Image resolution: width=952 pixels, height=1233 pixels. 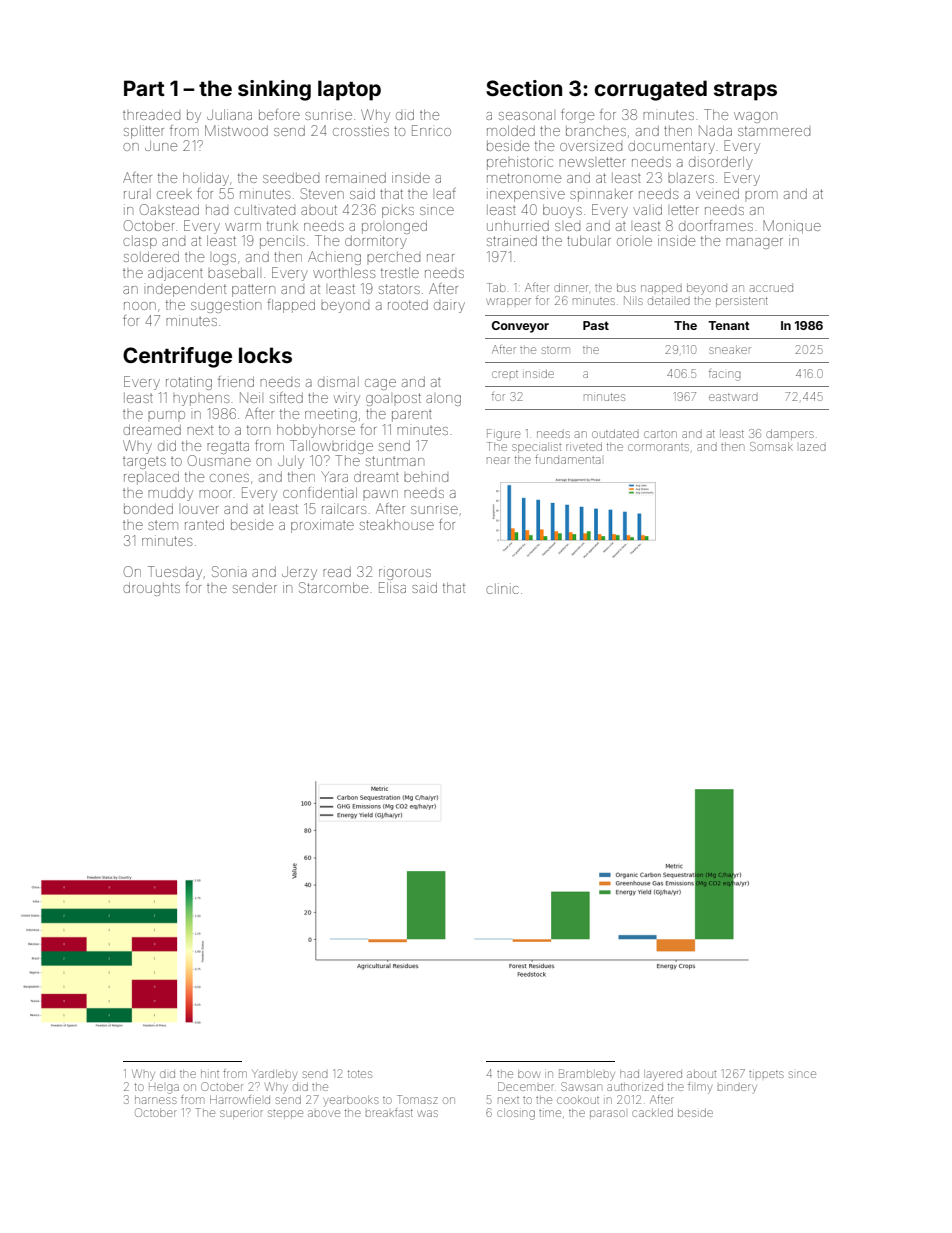 What do you see at coordinates (291, 178) in the screenshot?
I see `seedbed` at bounding box center [291, 178].
